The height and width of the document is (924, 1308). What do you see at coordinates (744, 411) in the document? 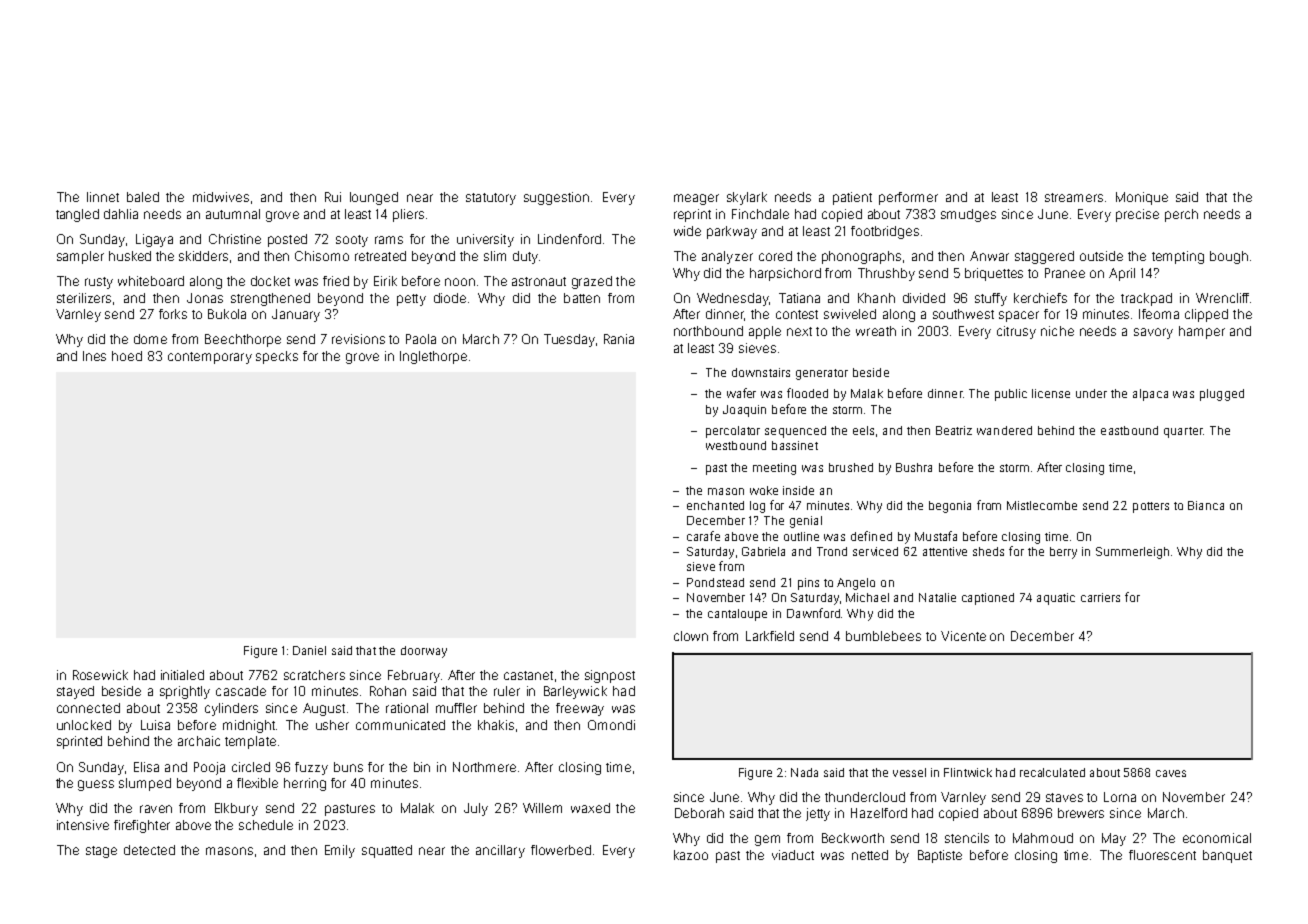
I see `Joaquin` at bounding box center [744, 411].
